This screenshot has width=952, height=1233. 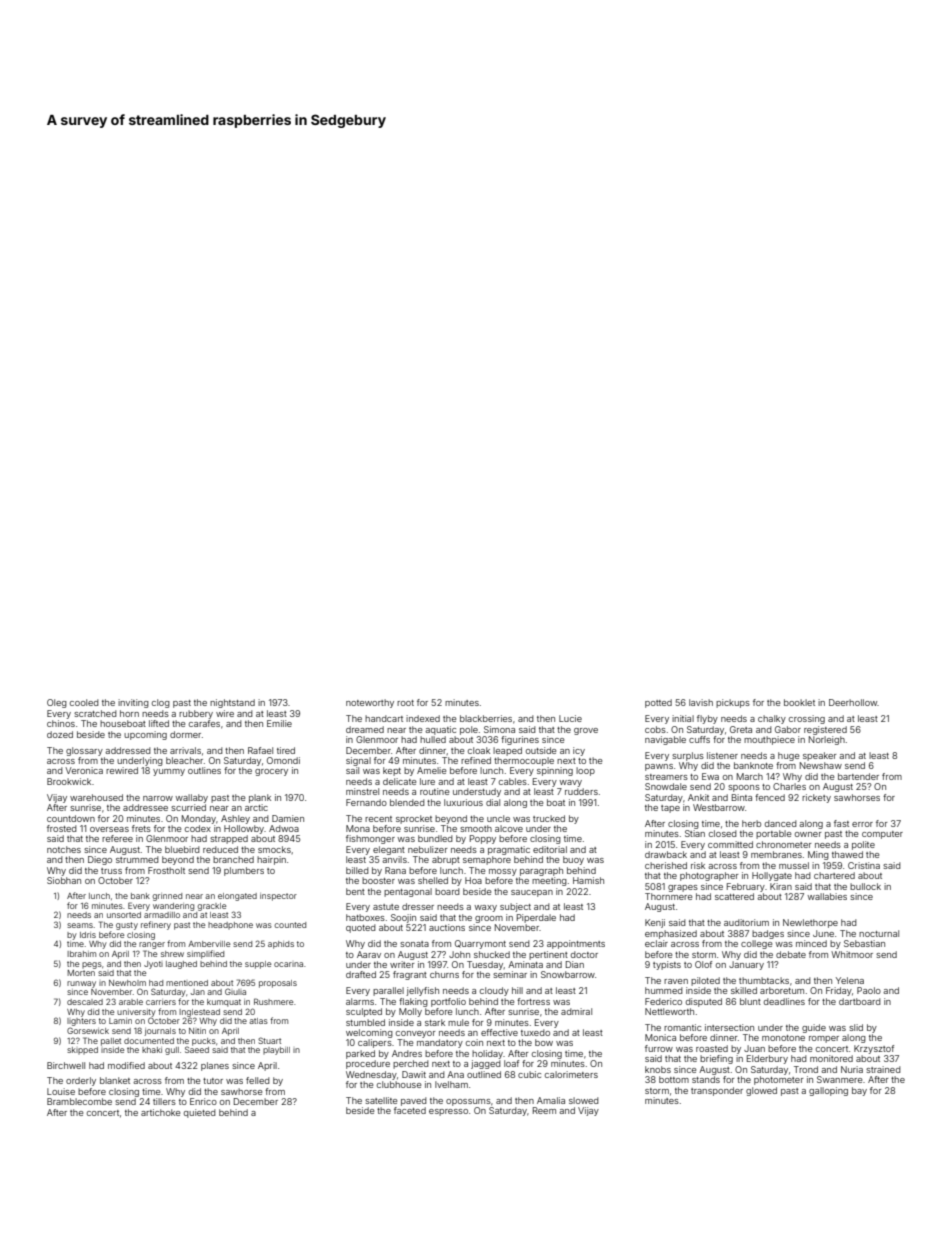 What do you see at coordinates (864, 865) in the screenshot?
I see `Cristina` at bounding box center [864, 865].
